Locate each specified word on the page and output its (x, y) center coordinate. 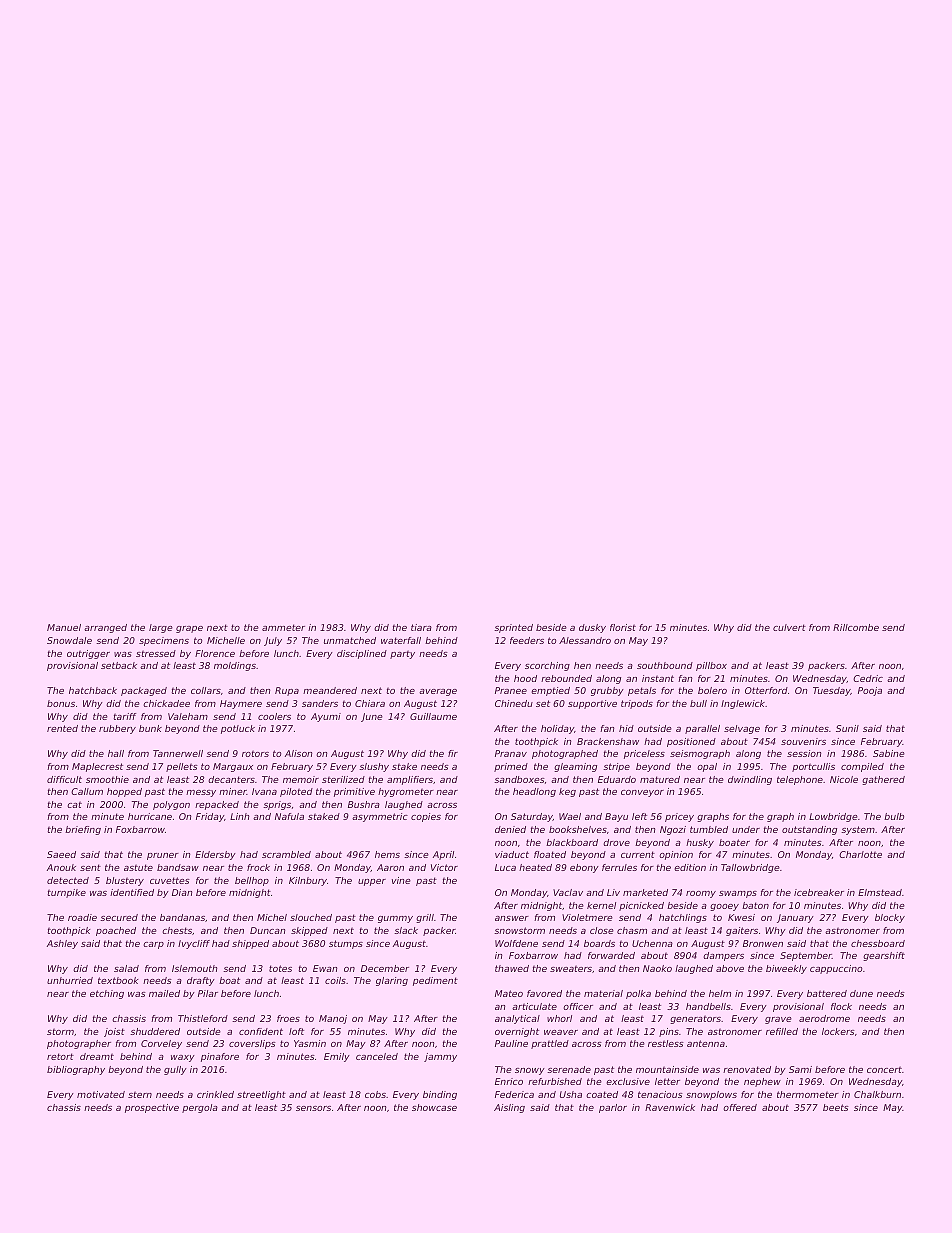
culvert (789, 627)
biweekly (786, 969)
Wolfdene (516, 943)
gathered (883, 780)
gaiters (742, 931)
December (385, 968)
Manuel (64, 627)
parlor (613, 1108)
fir (453, 753)
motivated (101, 1094)
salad (126, 968)
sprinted (513, 628)
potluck (238, 729)
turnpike (67, 893)
